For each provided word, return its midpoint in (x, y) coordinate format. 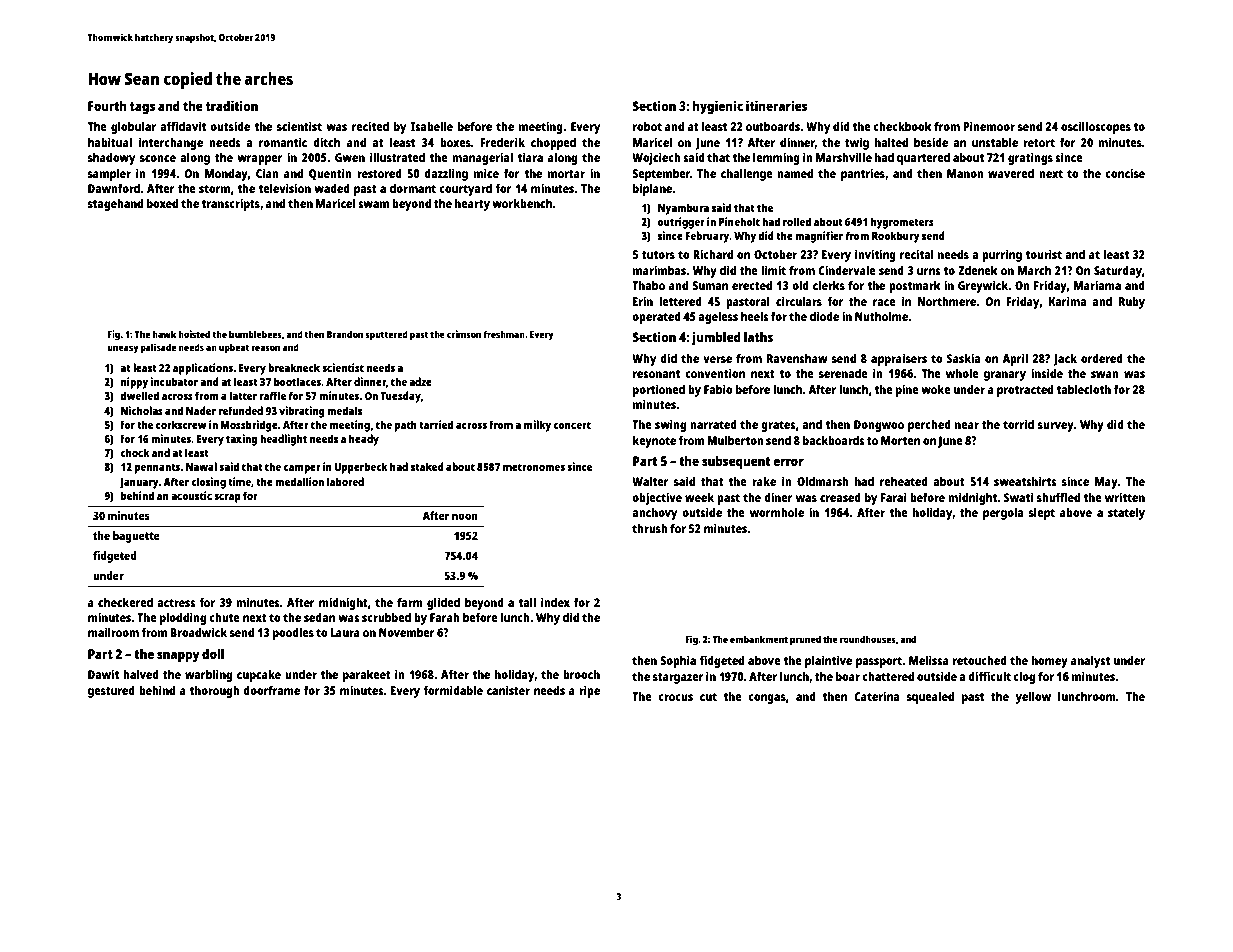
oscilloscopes (1096, 127)
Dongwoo (879, 426)
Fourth (107, 106)
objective (657, 498)
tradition (232, 105)
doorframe (271, 690)
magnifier (819, 237)
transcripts (230, 204)
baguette (136, 537)
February (707, 237)
